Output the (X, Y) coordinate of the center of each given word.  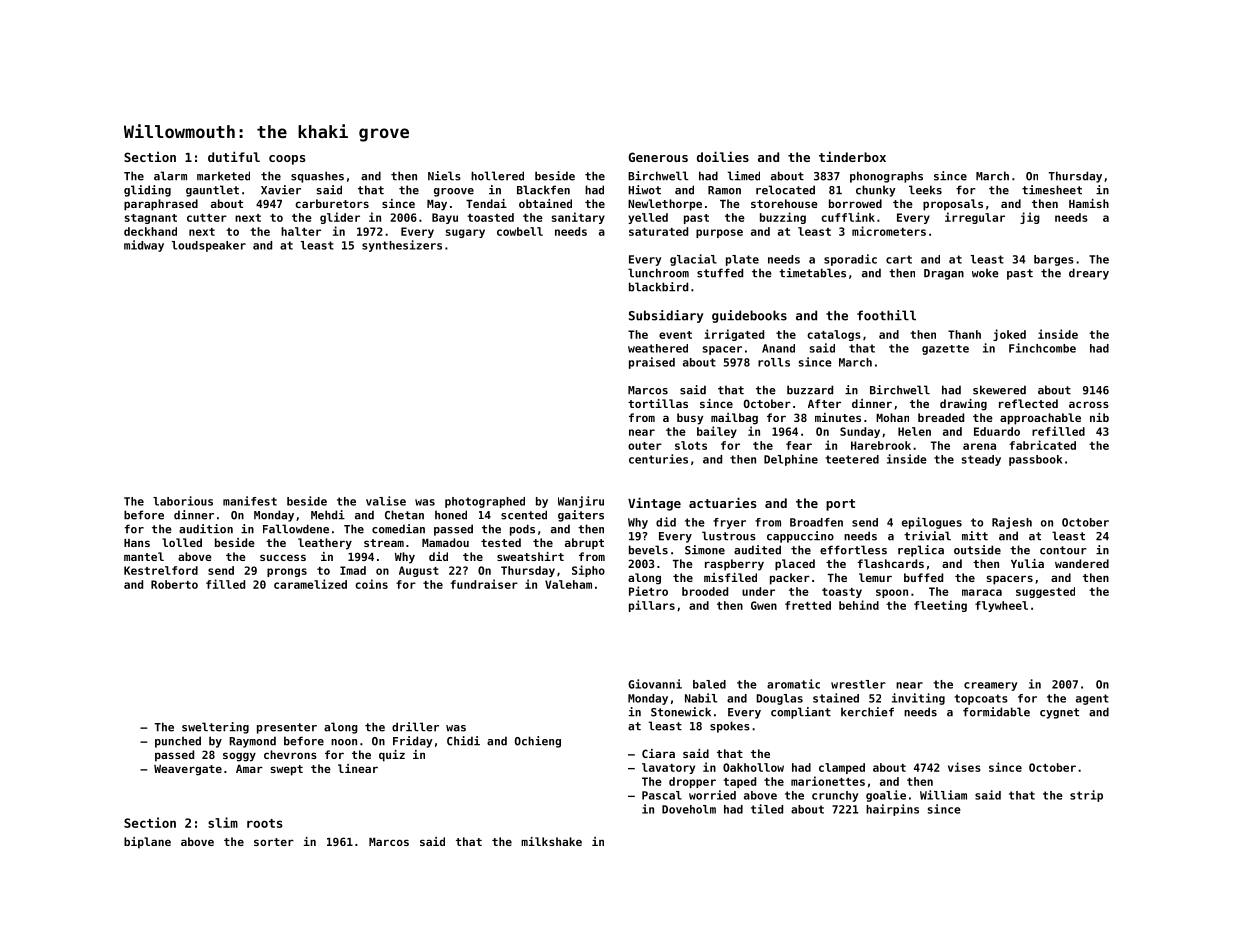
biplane (147, 843)
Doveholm (689, 809)
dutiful (234, 156)
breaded (941, 417)
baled (709, 684)
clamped (842, 768)
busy (690, 419)
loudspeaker (208, 246)
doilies (723, 156)
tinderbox (852, 156)
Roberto (174, 584)
